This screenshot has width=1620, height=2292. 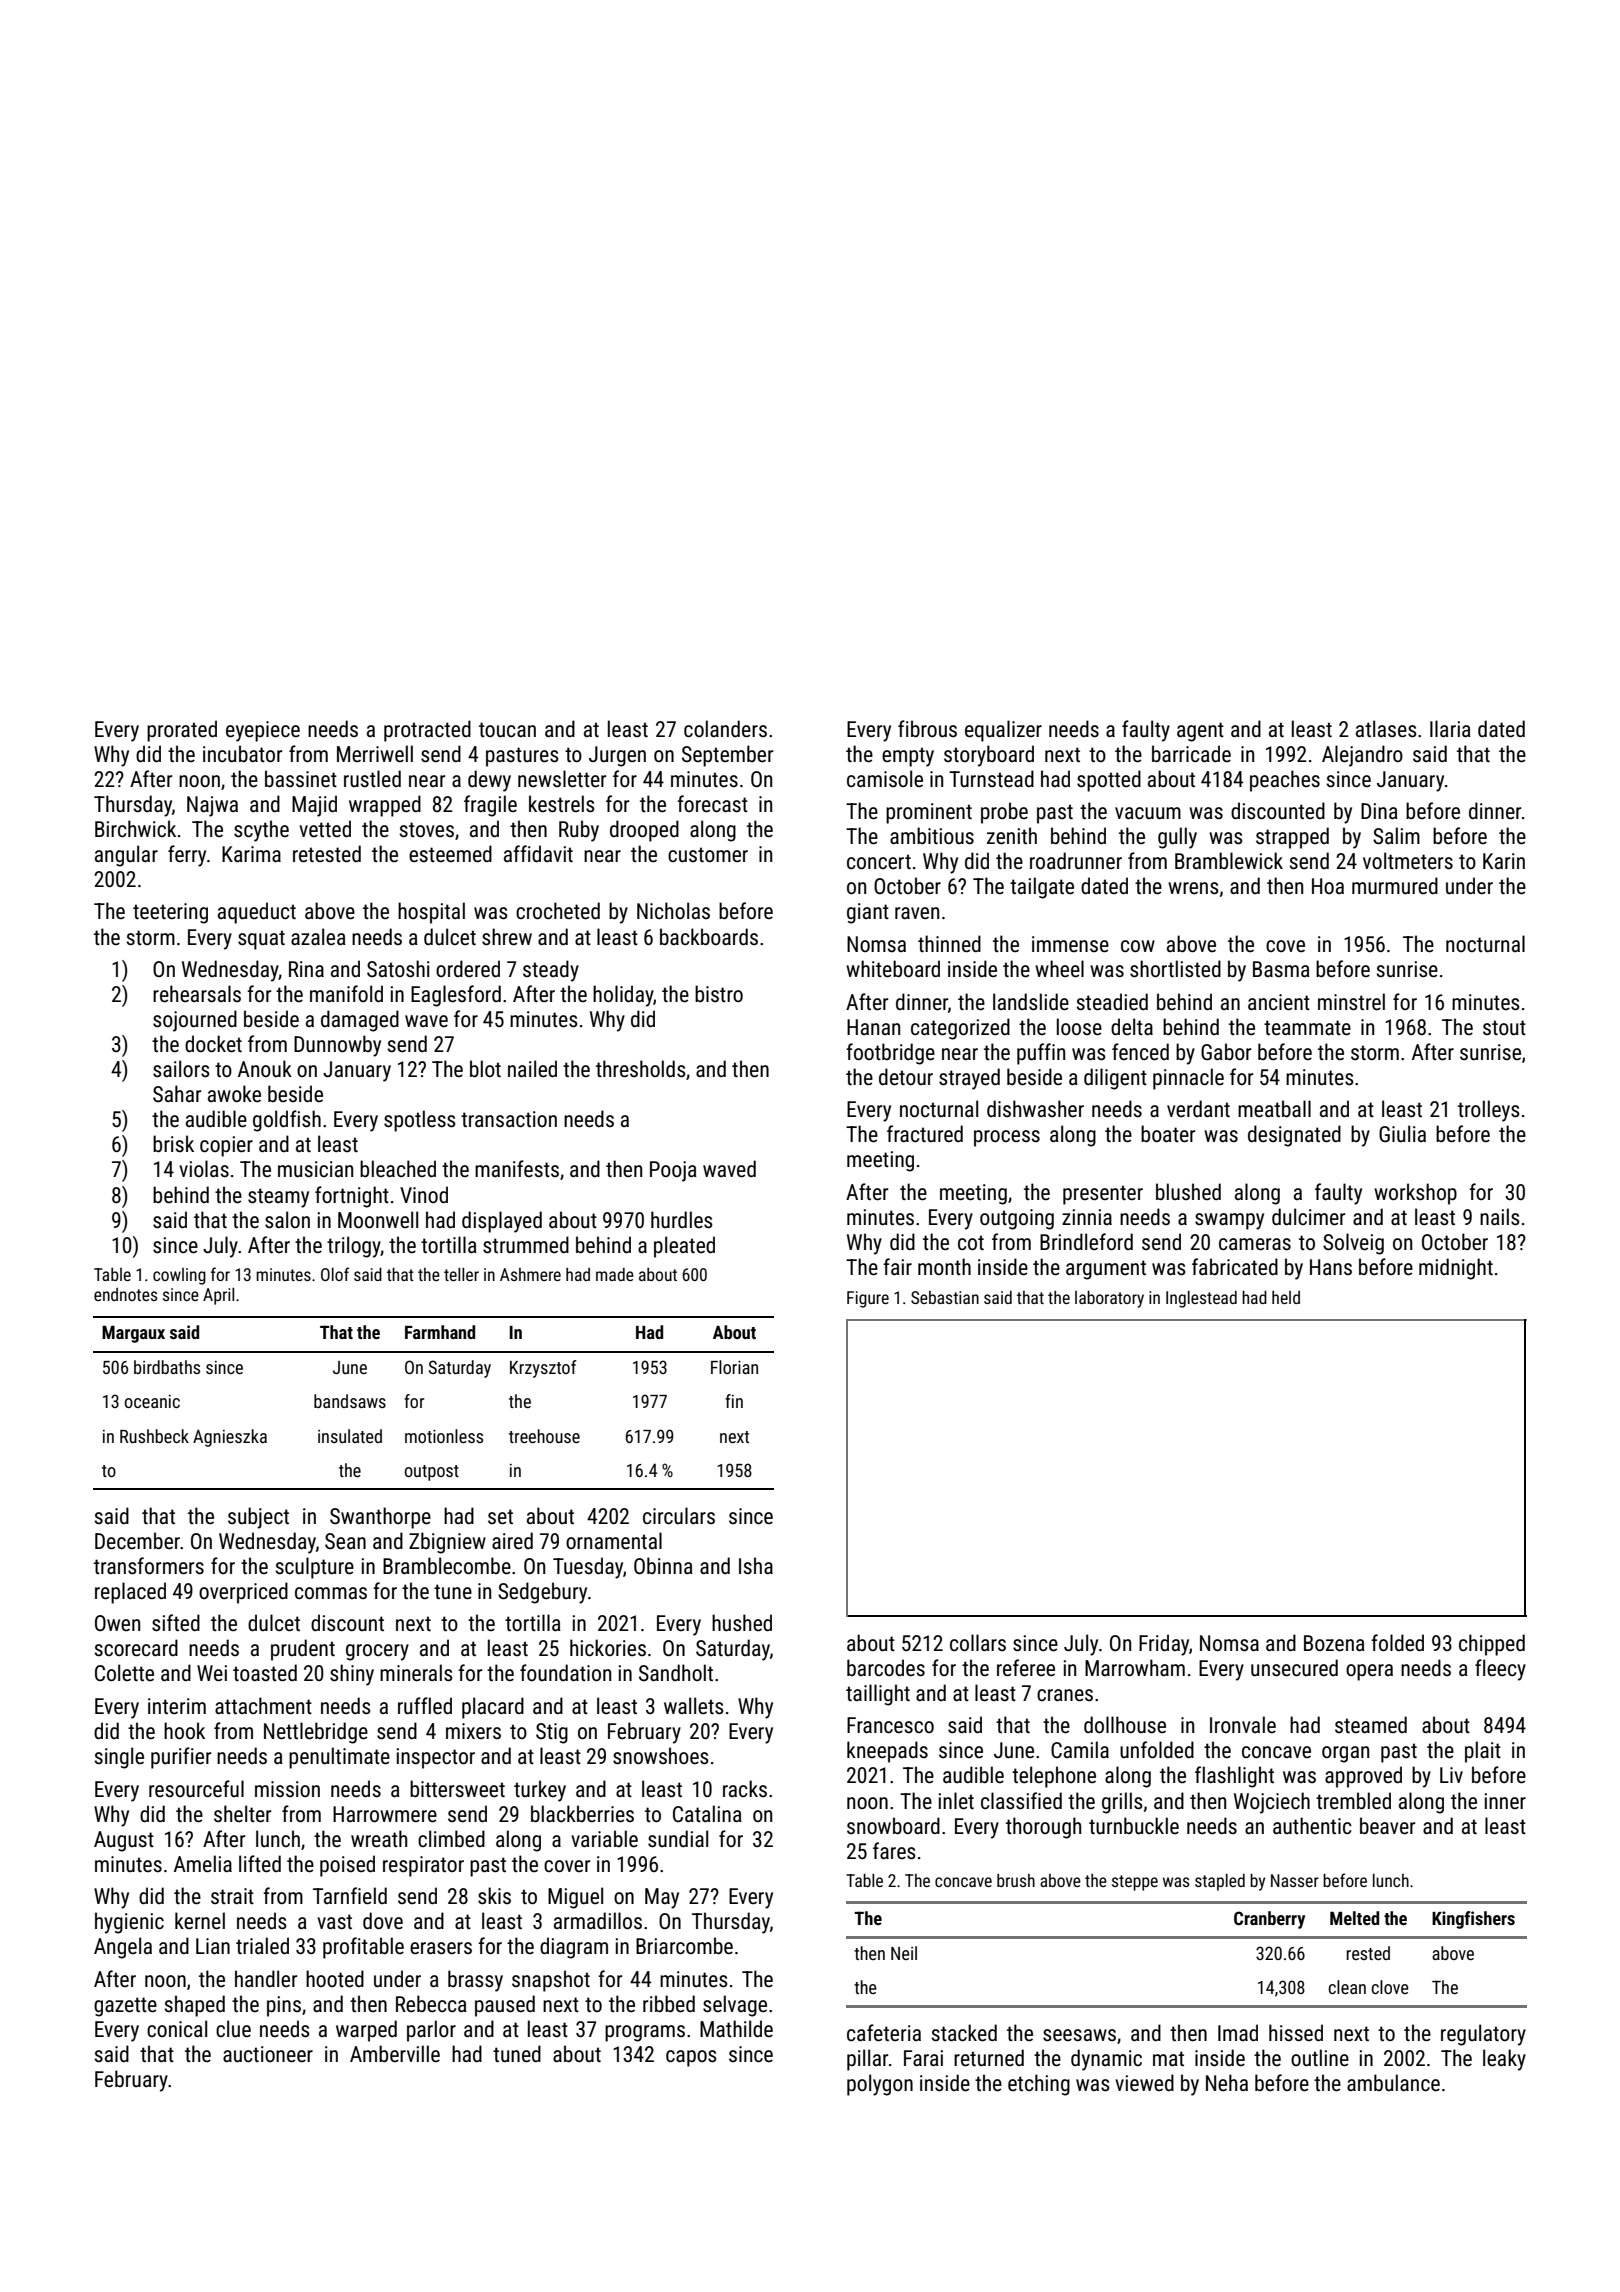 I want to click on fortnight, so click(x=352, y=1197).
